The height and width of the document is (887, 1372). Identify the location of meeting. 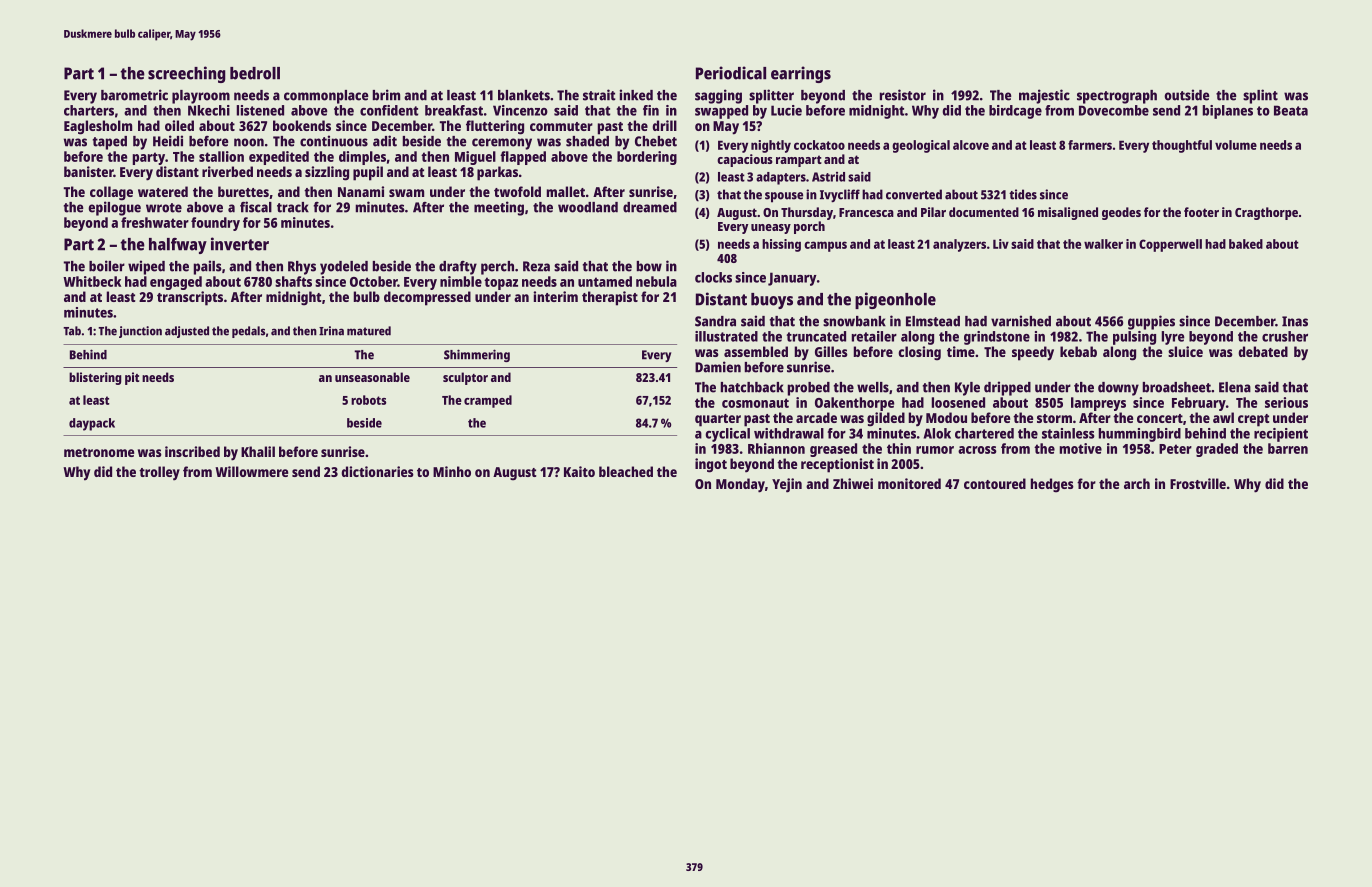
(499, 208).
